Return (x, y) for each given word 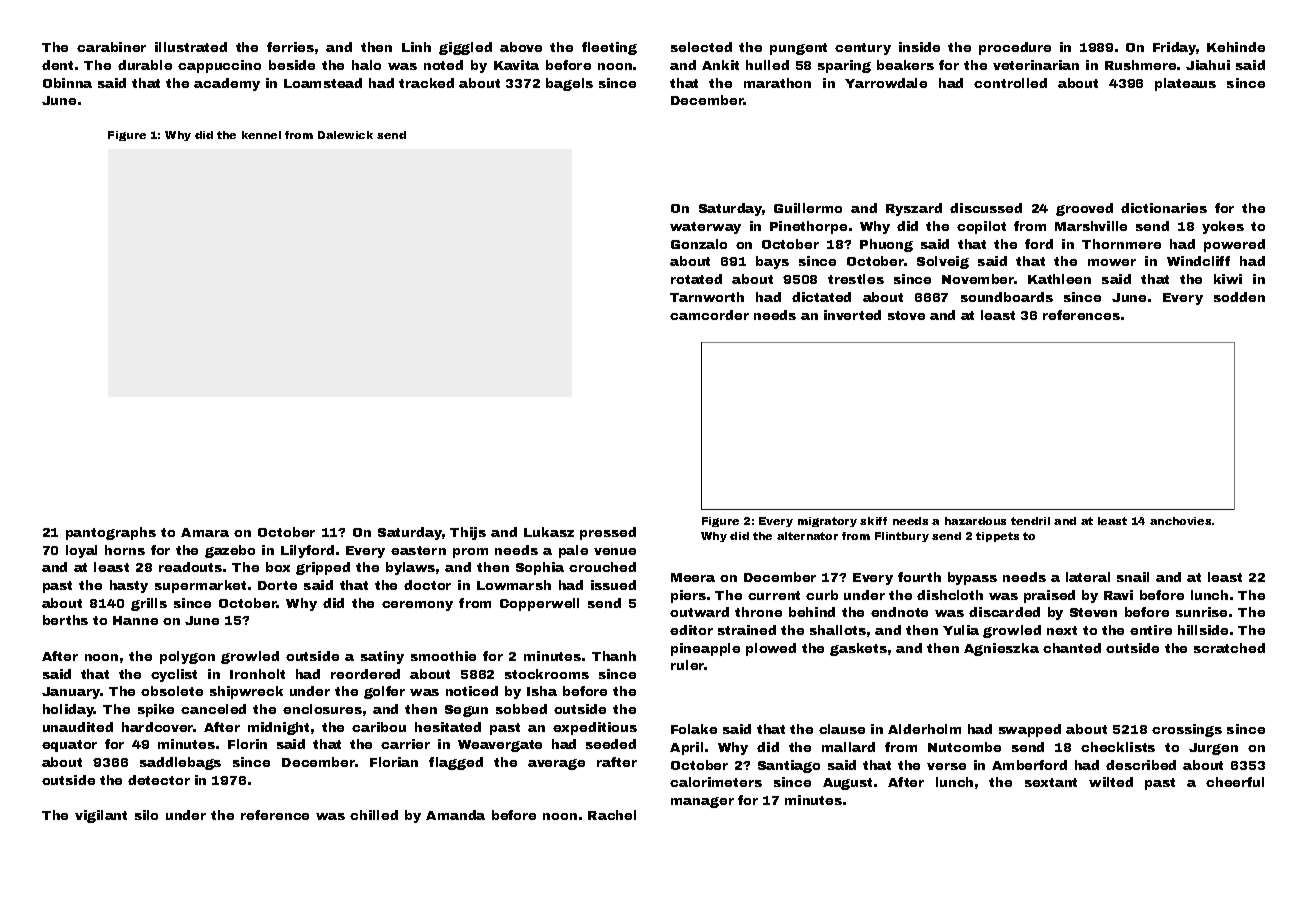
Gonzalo (699, 244)
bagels (569, 84)
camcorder (709, 315)
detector (159, 780)
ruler (688, 665)
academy (227, 84)
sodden (1239, 297)
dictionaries (1164, 208)
